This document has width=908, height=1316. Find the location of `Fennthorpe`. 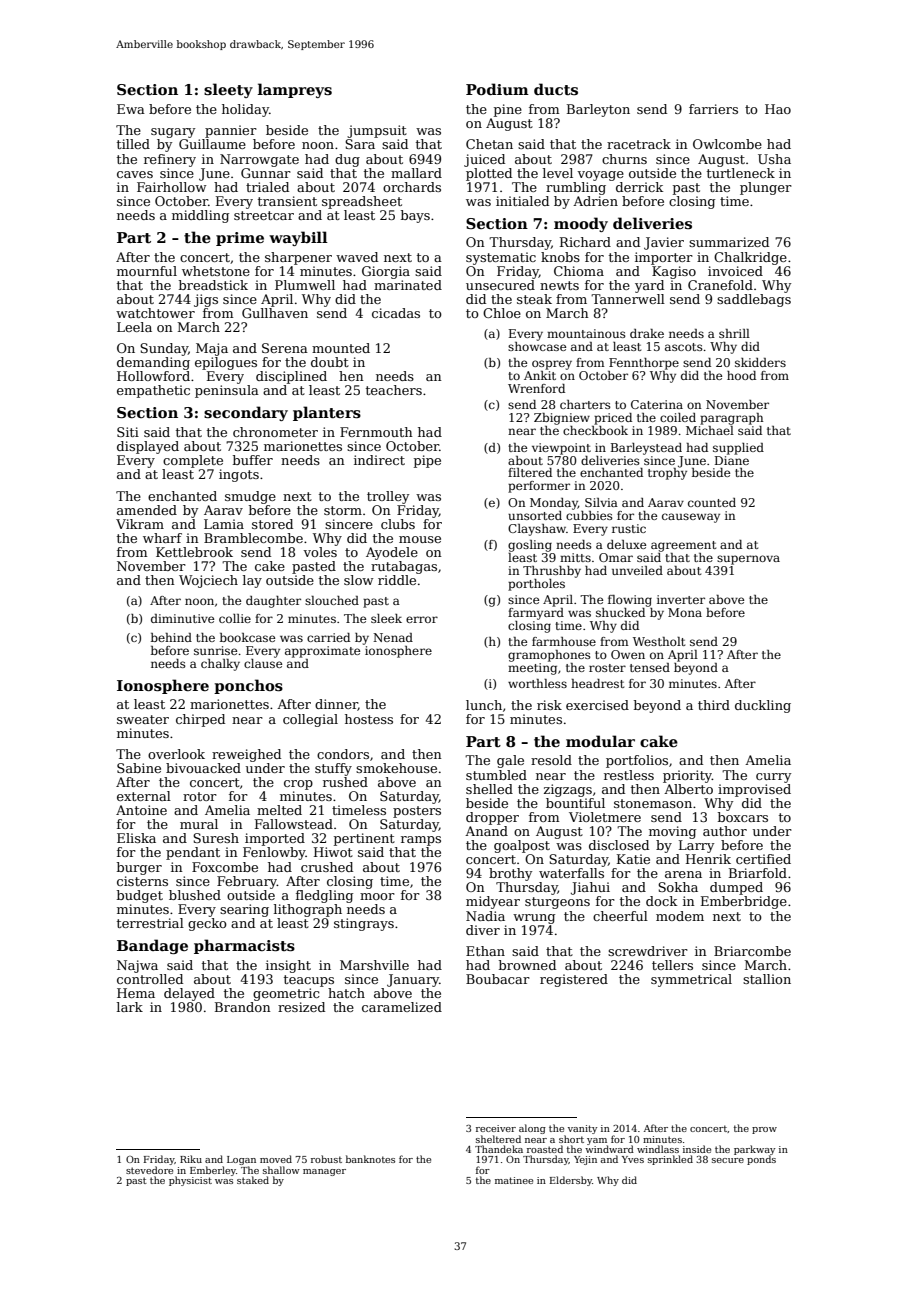

Fennthorpe is located at coordinates (644, 364).
